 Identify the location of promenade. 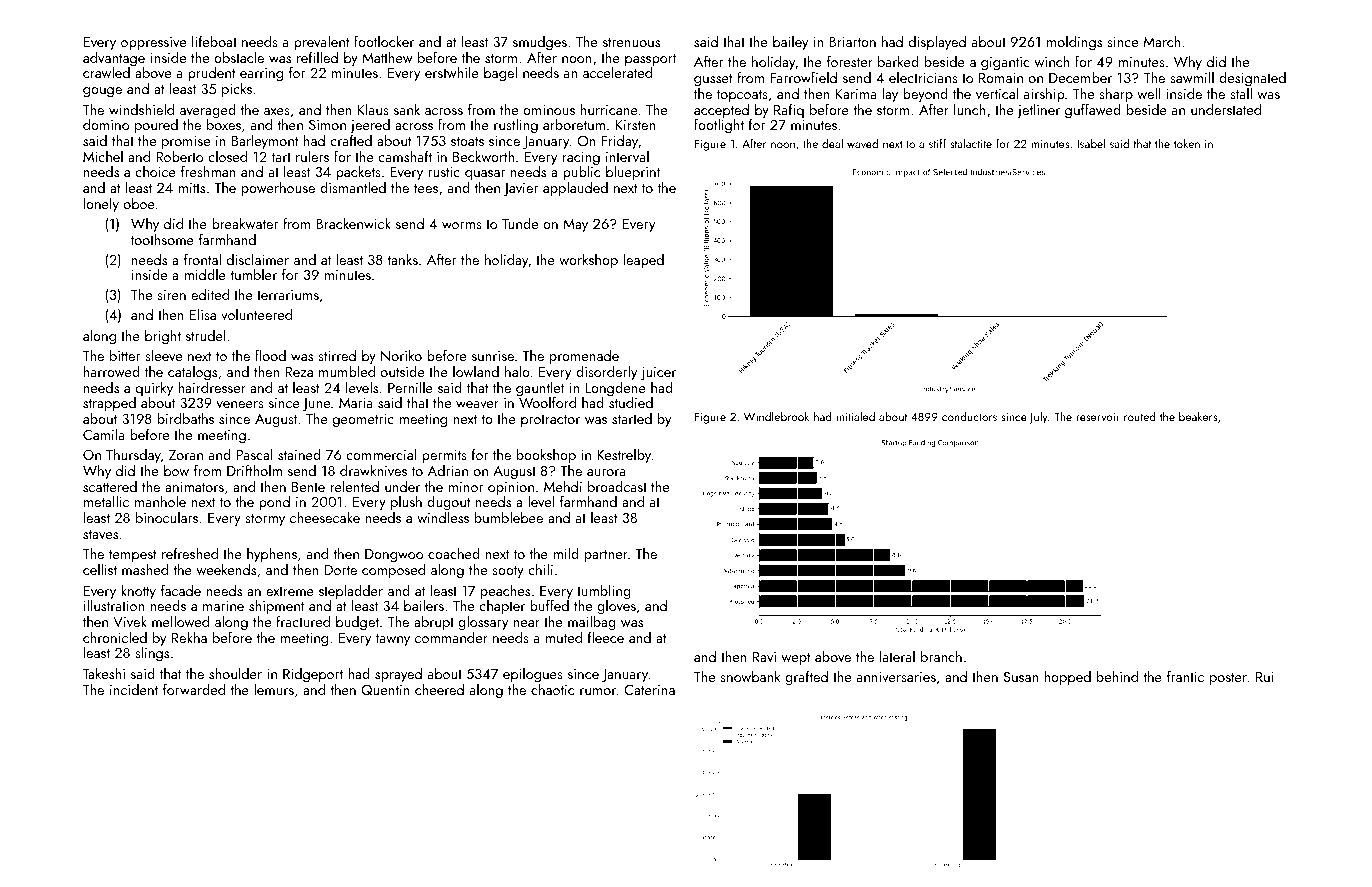
(584, 357).
